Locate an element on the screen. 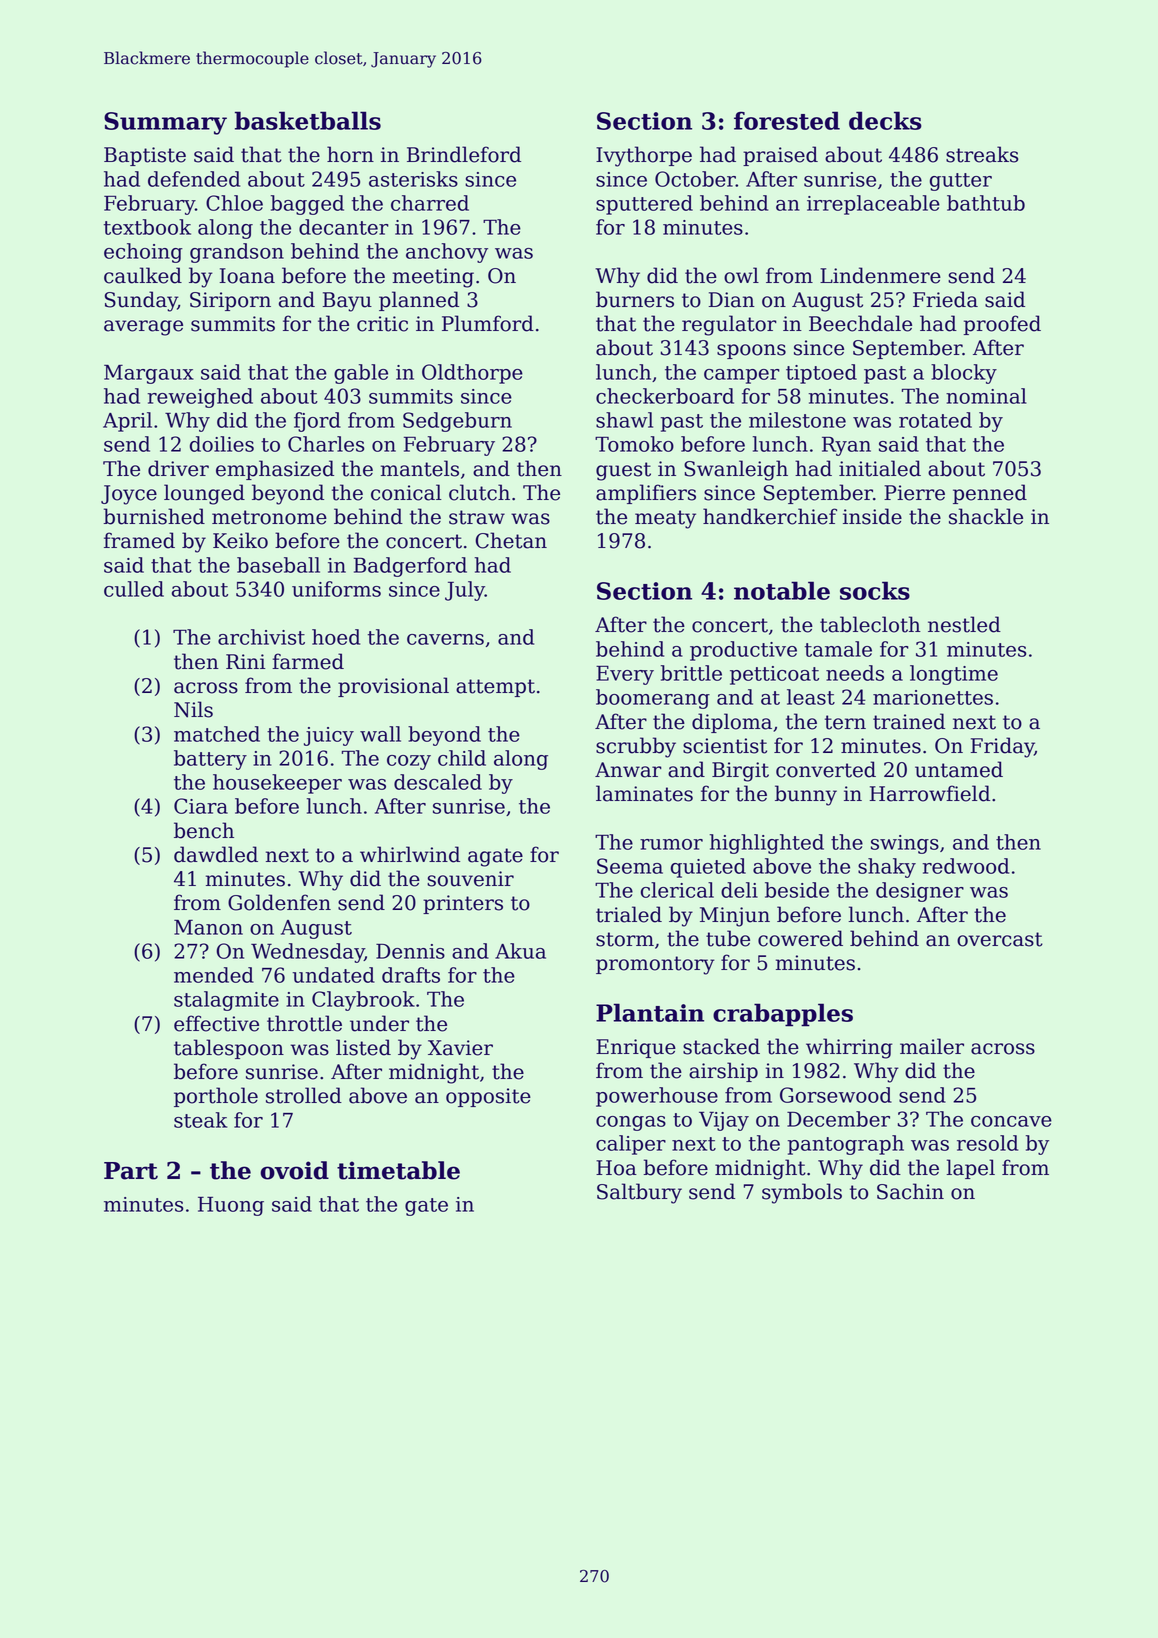 This screenshot has height=1638, width=1158. sputtered is located at coordinates (644, 205).
